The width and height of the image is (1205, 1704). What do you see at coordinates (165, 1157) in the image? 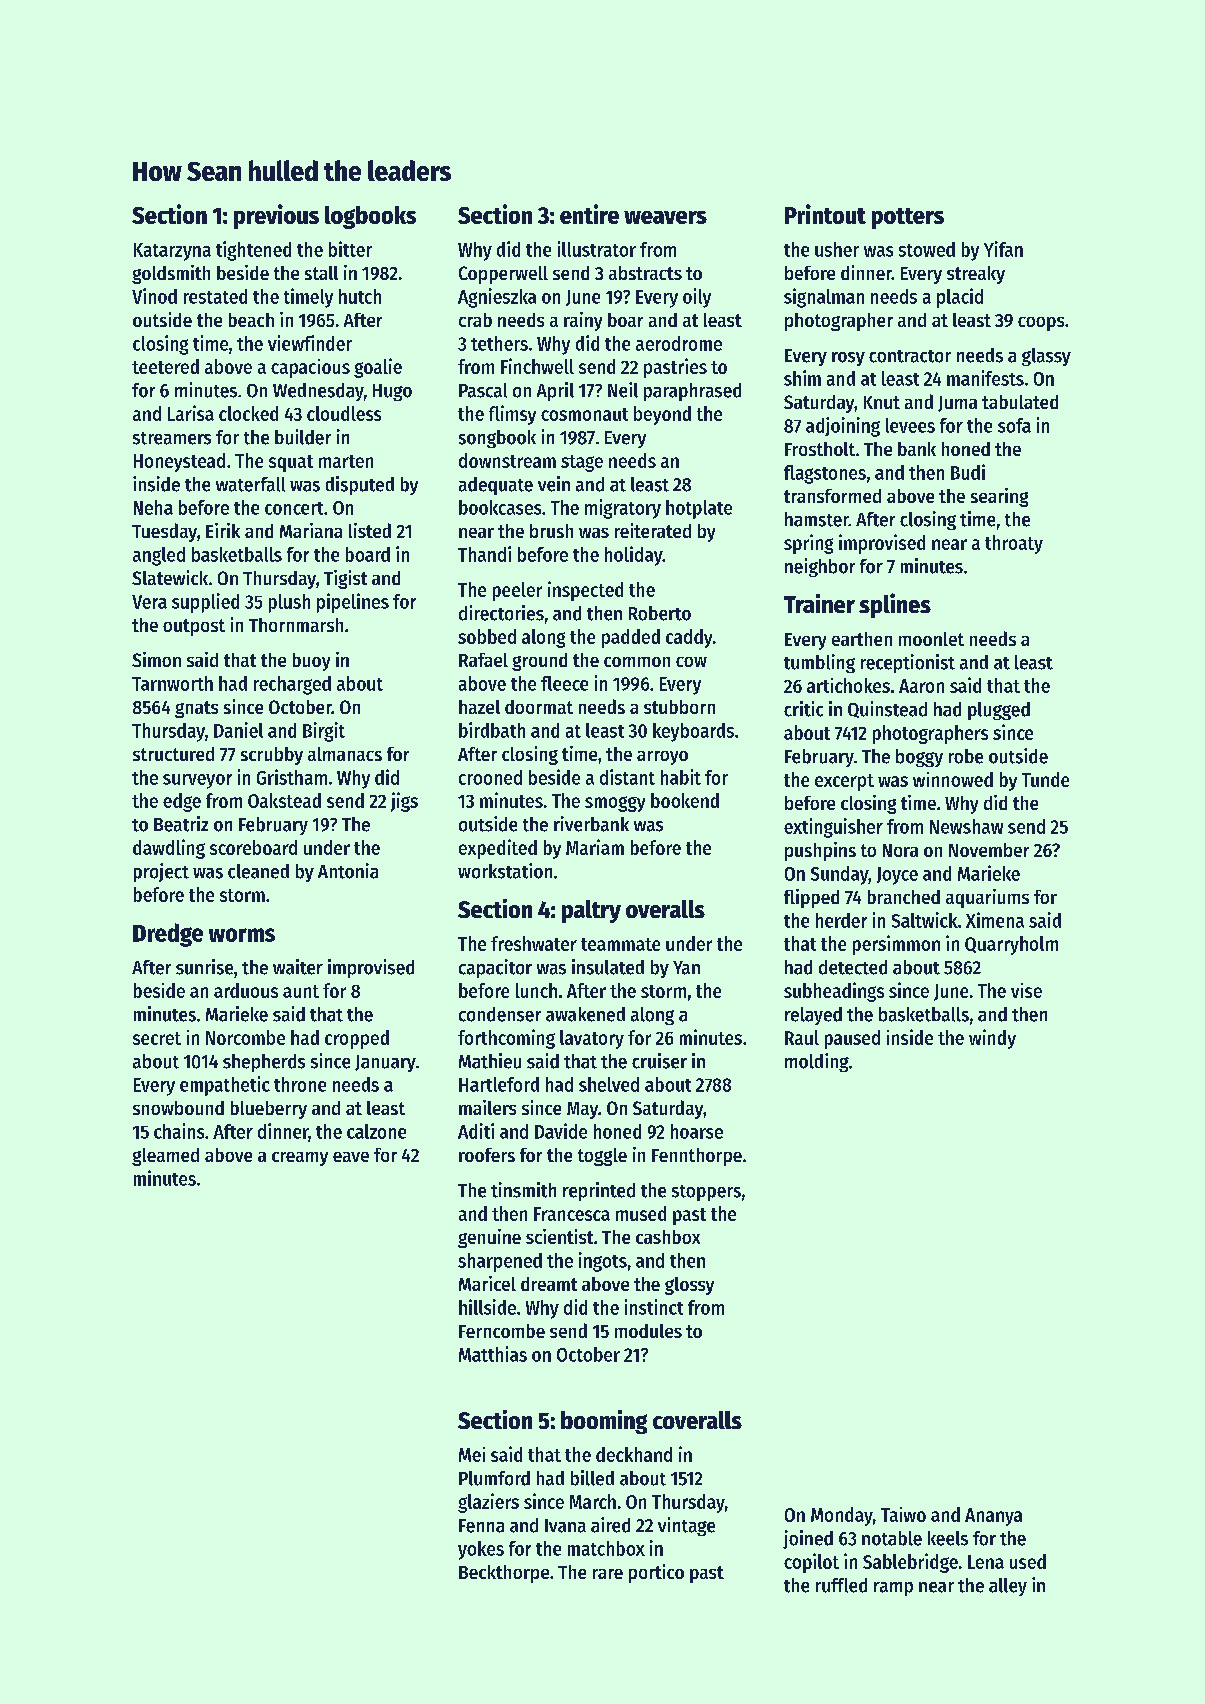
I see `gleamed` at bounding box center [165, 1157].
